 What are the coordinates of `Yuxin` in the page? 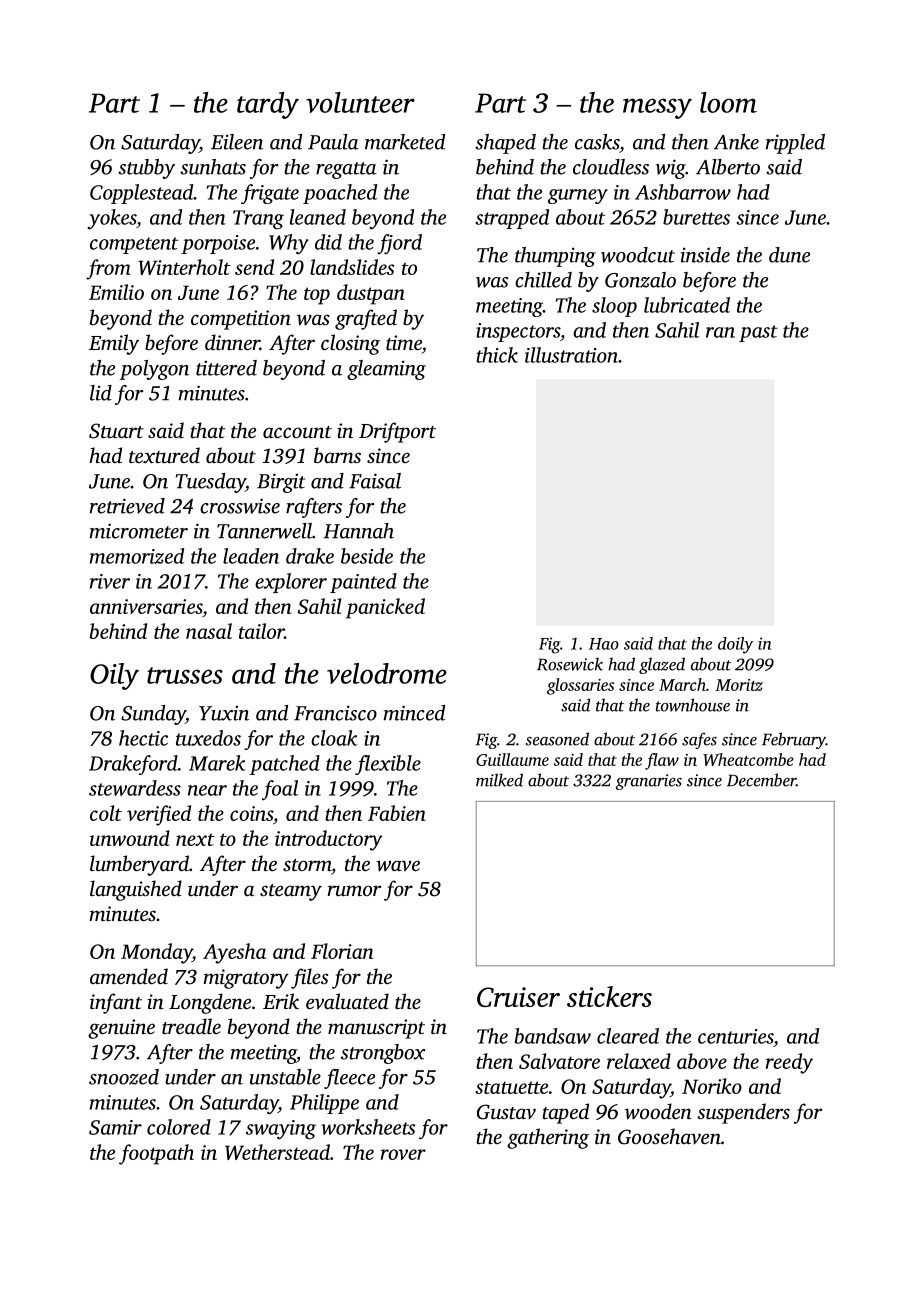 It's located at (224, 713).
